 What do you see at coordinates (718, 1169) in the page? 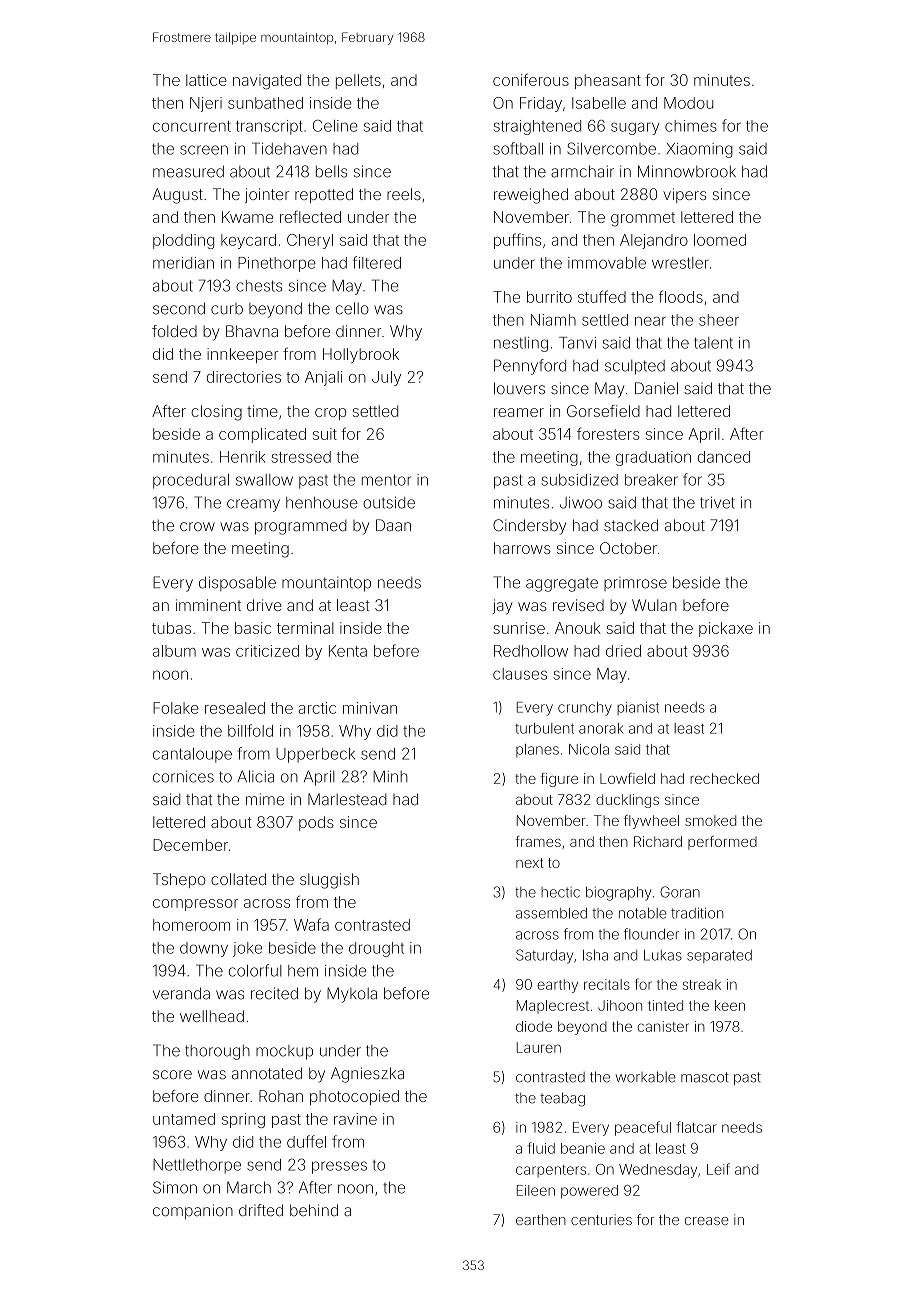
I see `Leif` at bounding box center [718, 1169].
